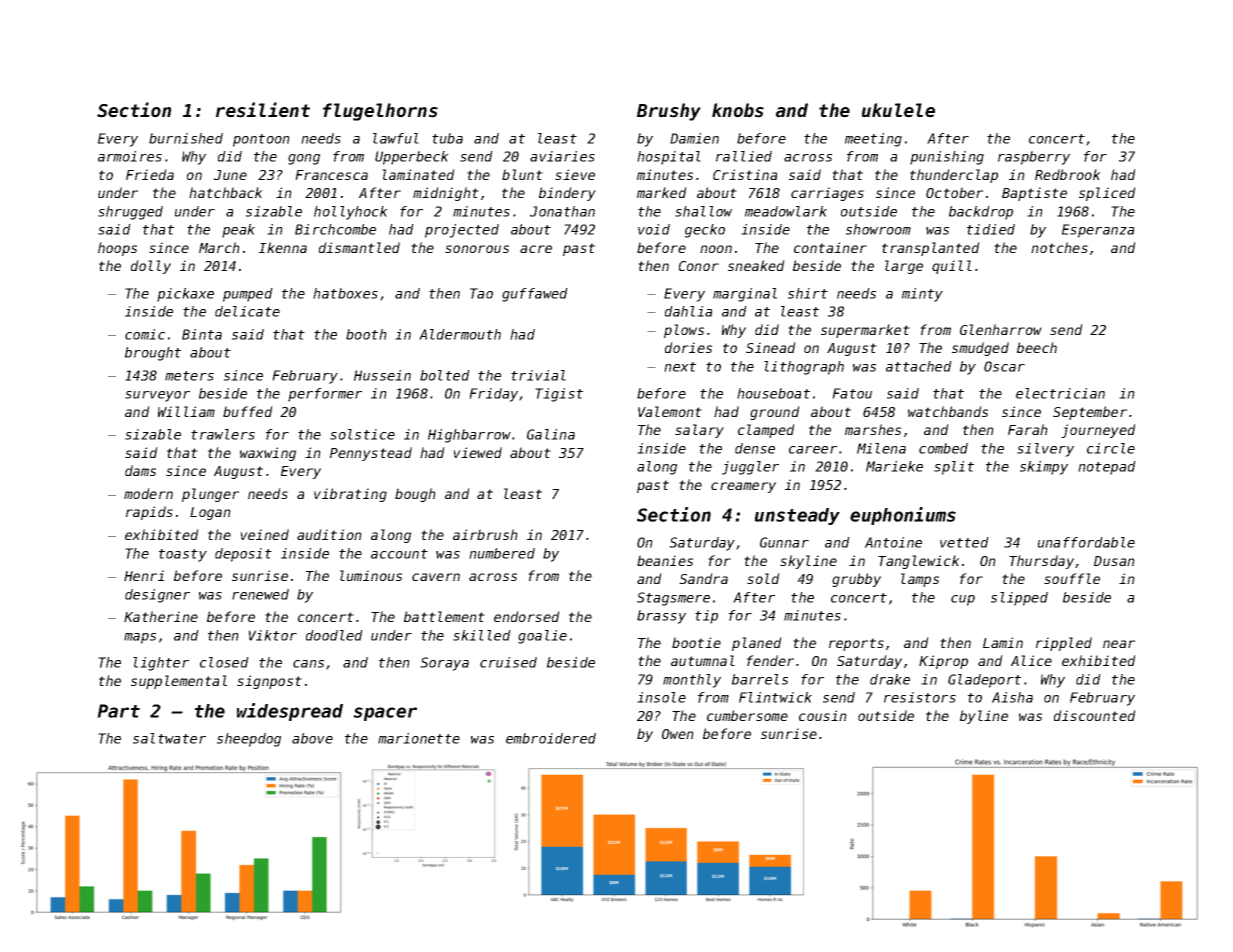  What do you see at coordinates (153, 354) in the screenshot?
I see `brought` at bounding box center [153, 354].
